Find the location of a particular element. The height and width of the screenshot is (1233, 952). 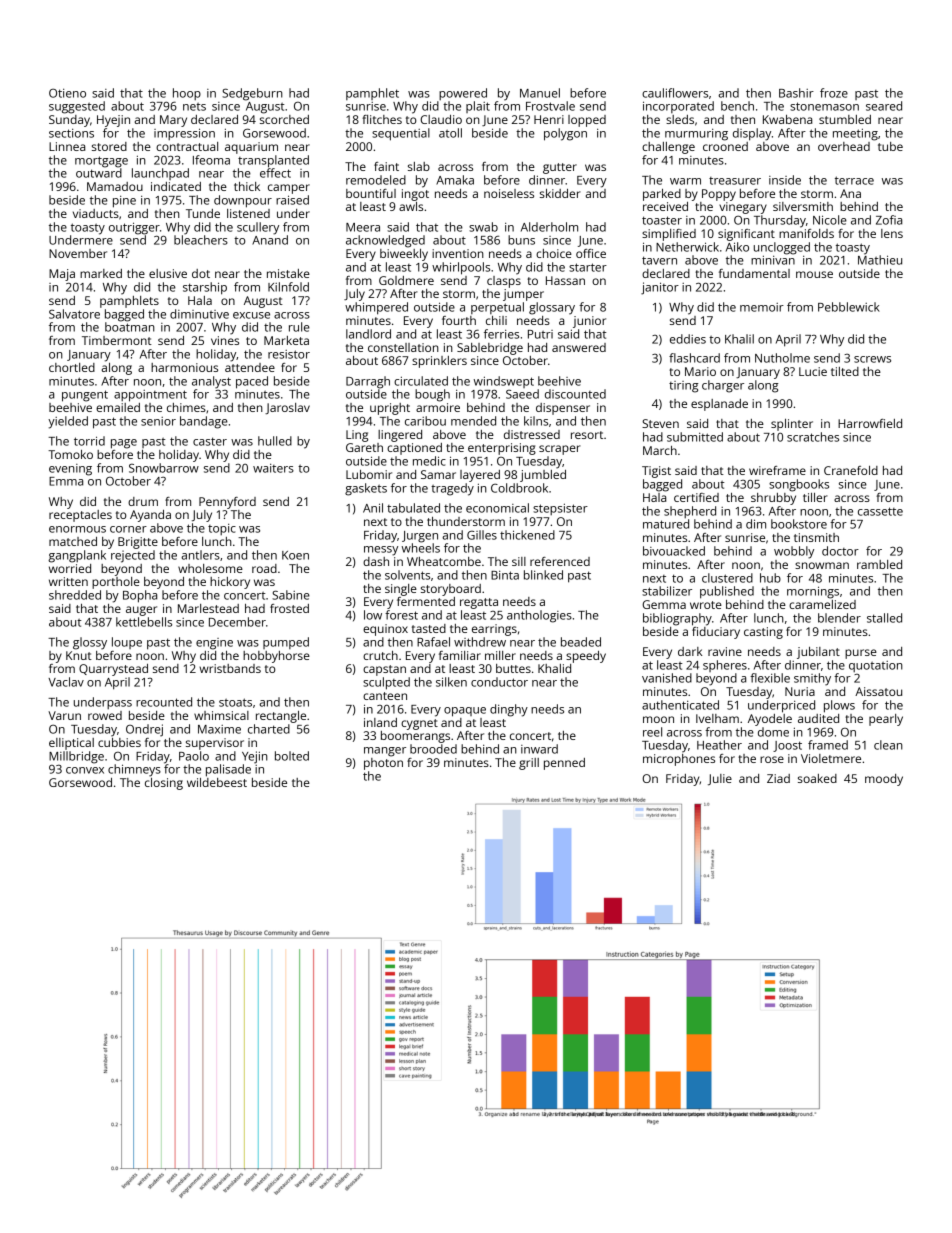

landlord is located at coordinates (368, 334).
